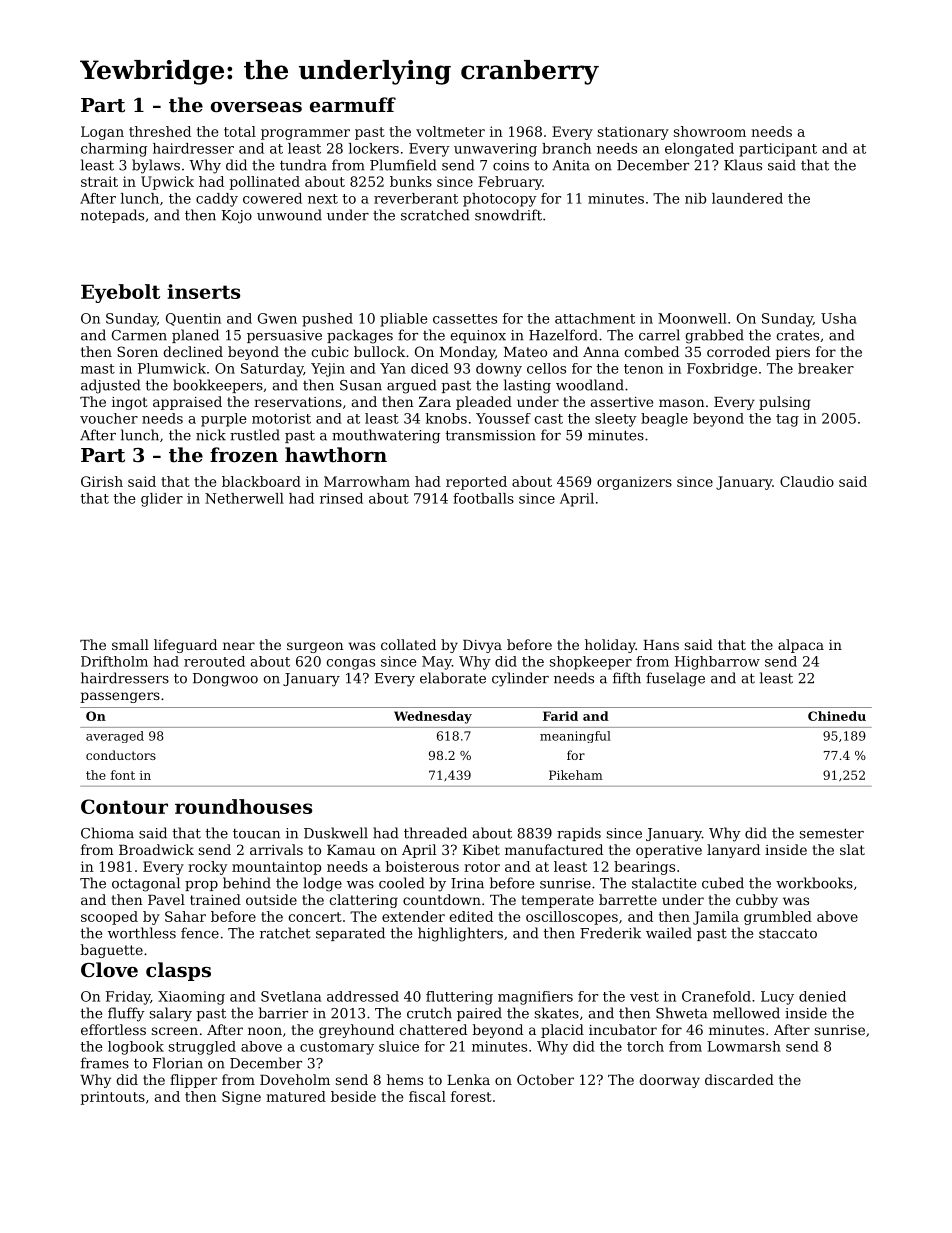 This screenshot has height=1233, width=952. I want to click on highlighters, so click(460, 934).
